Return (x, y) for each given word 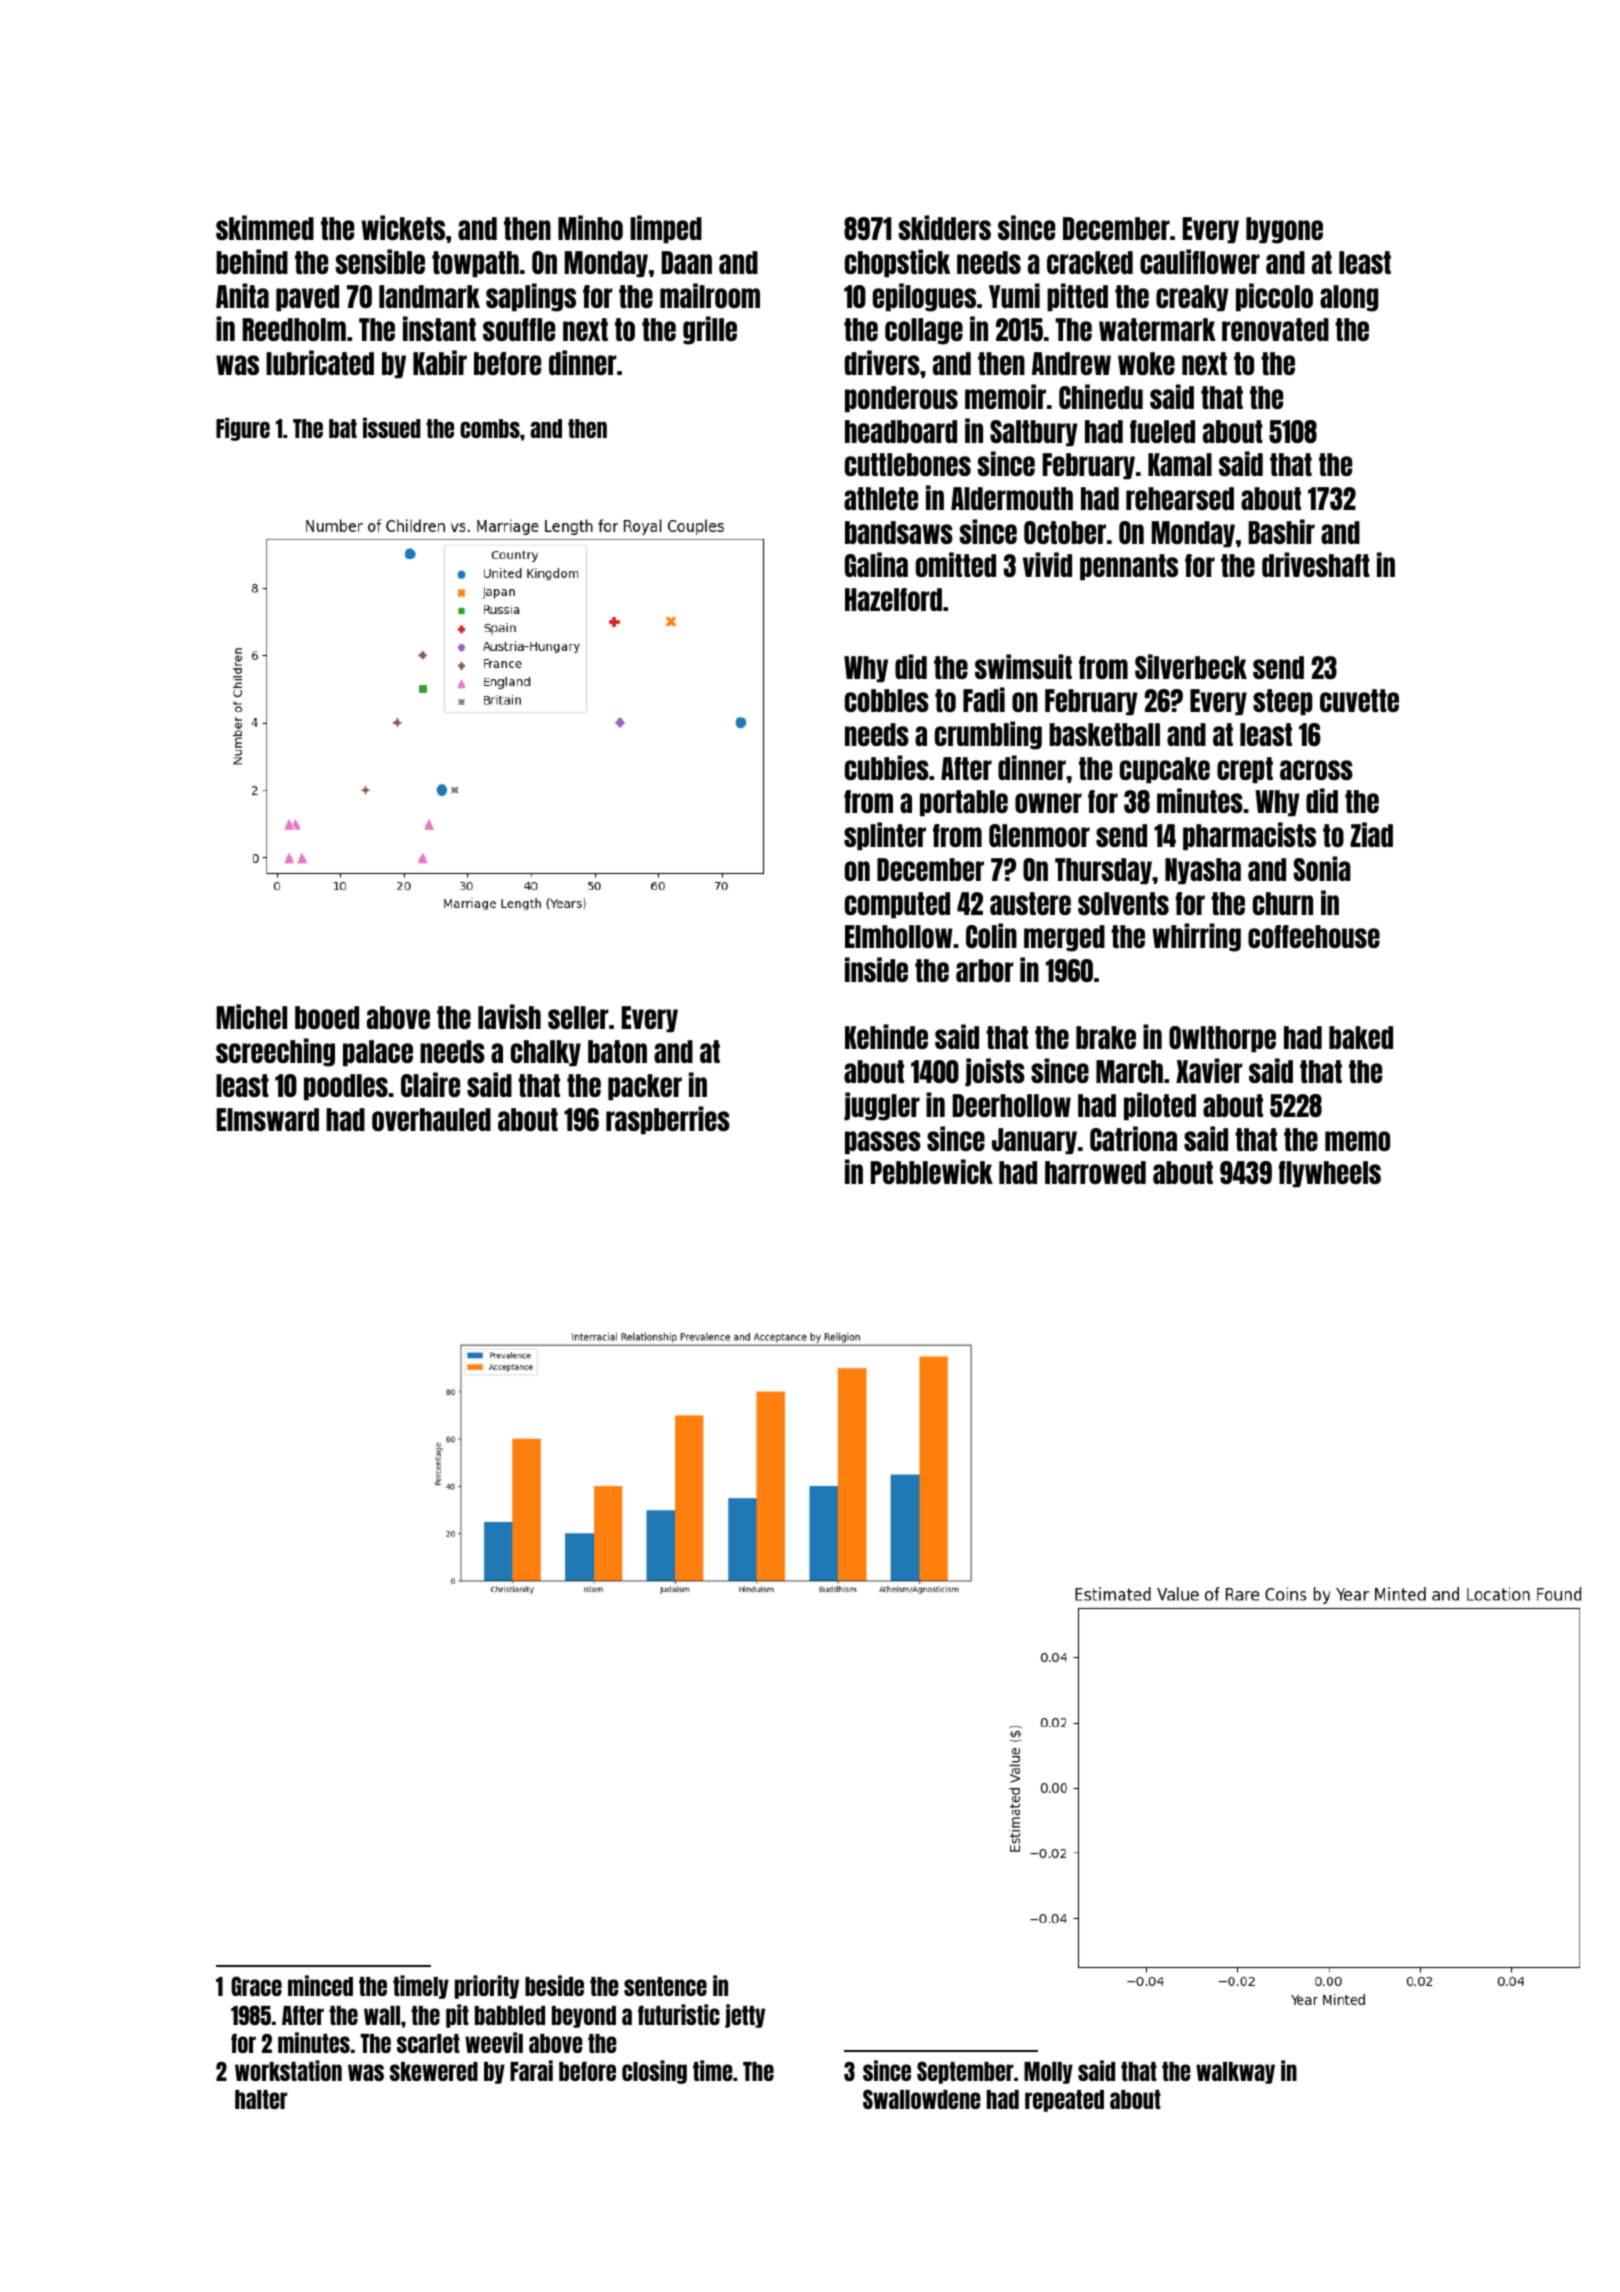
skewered (434, 2071)
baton (617, 1051)
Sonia (1322, 868)
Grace (256, 1986)
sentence (665, 1986)
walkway (1235, 2073)
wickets (403, 227)
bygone (1284, 230)
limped (666, 229)
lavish (509, 1016)
